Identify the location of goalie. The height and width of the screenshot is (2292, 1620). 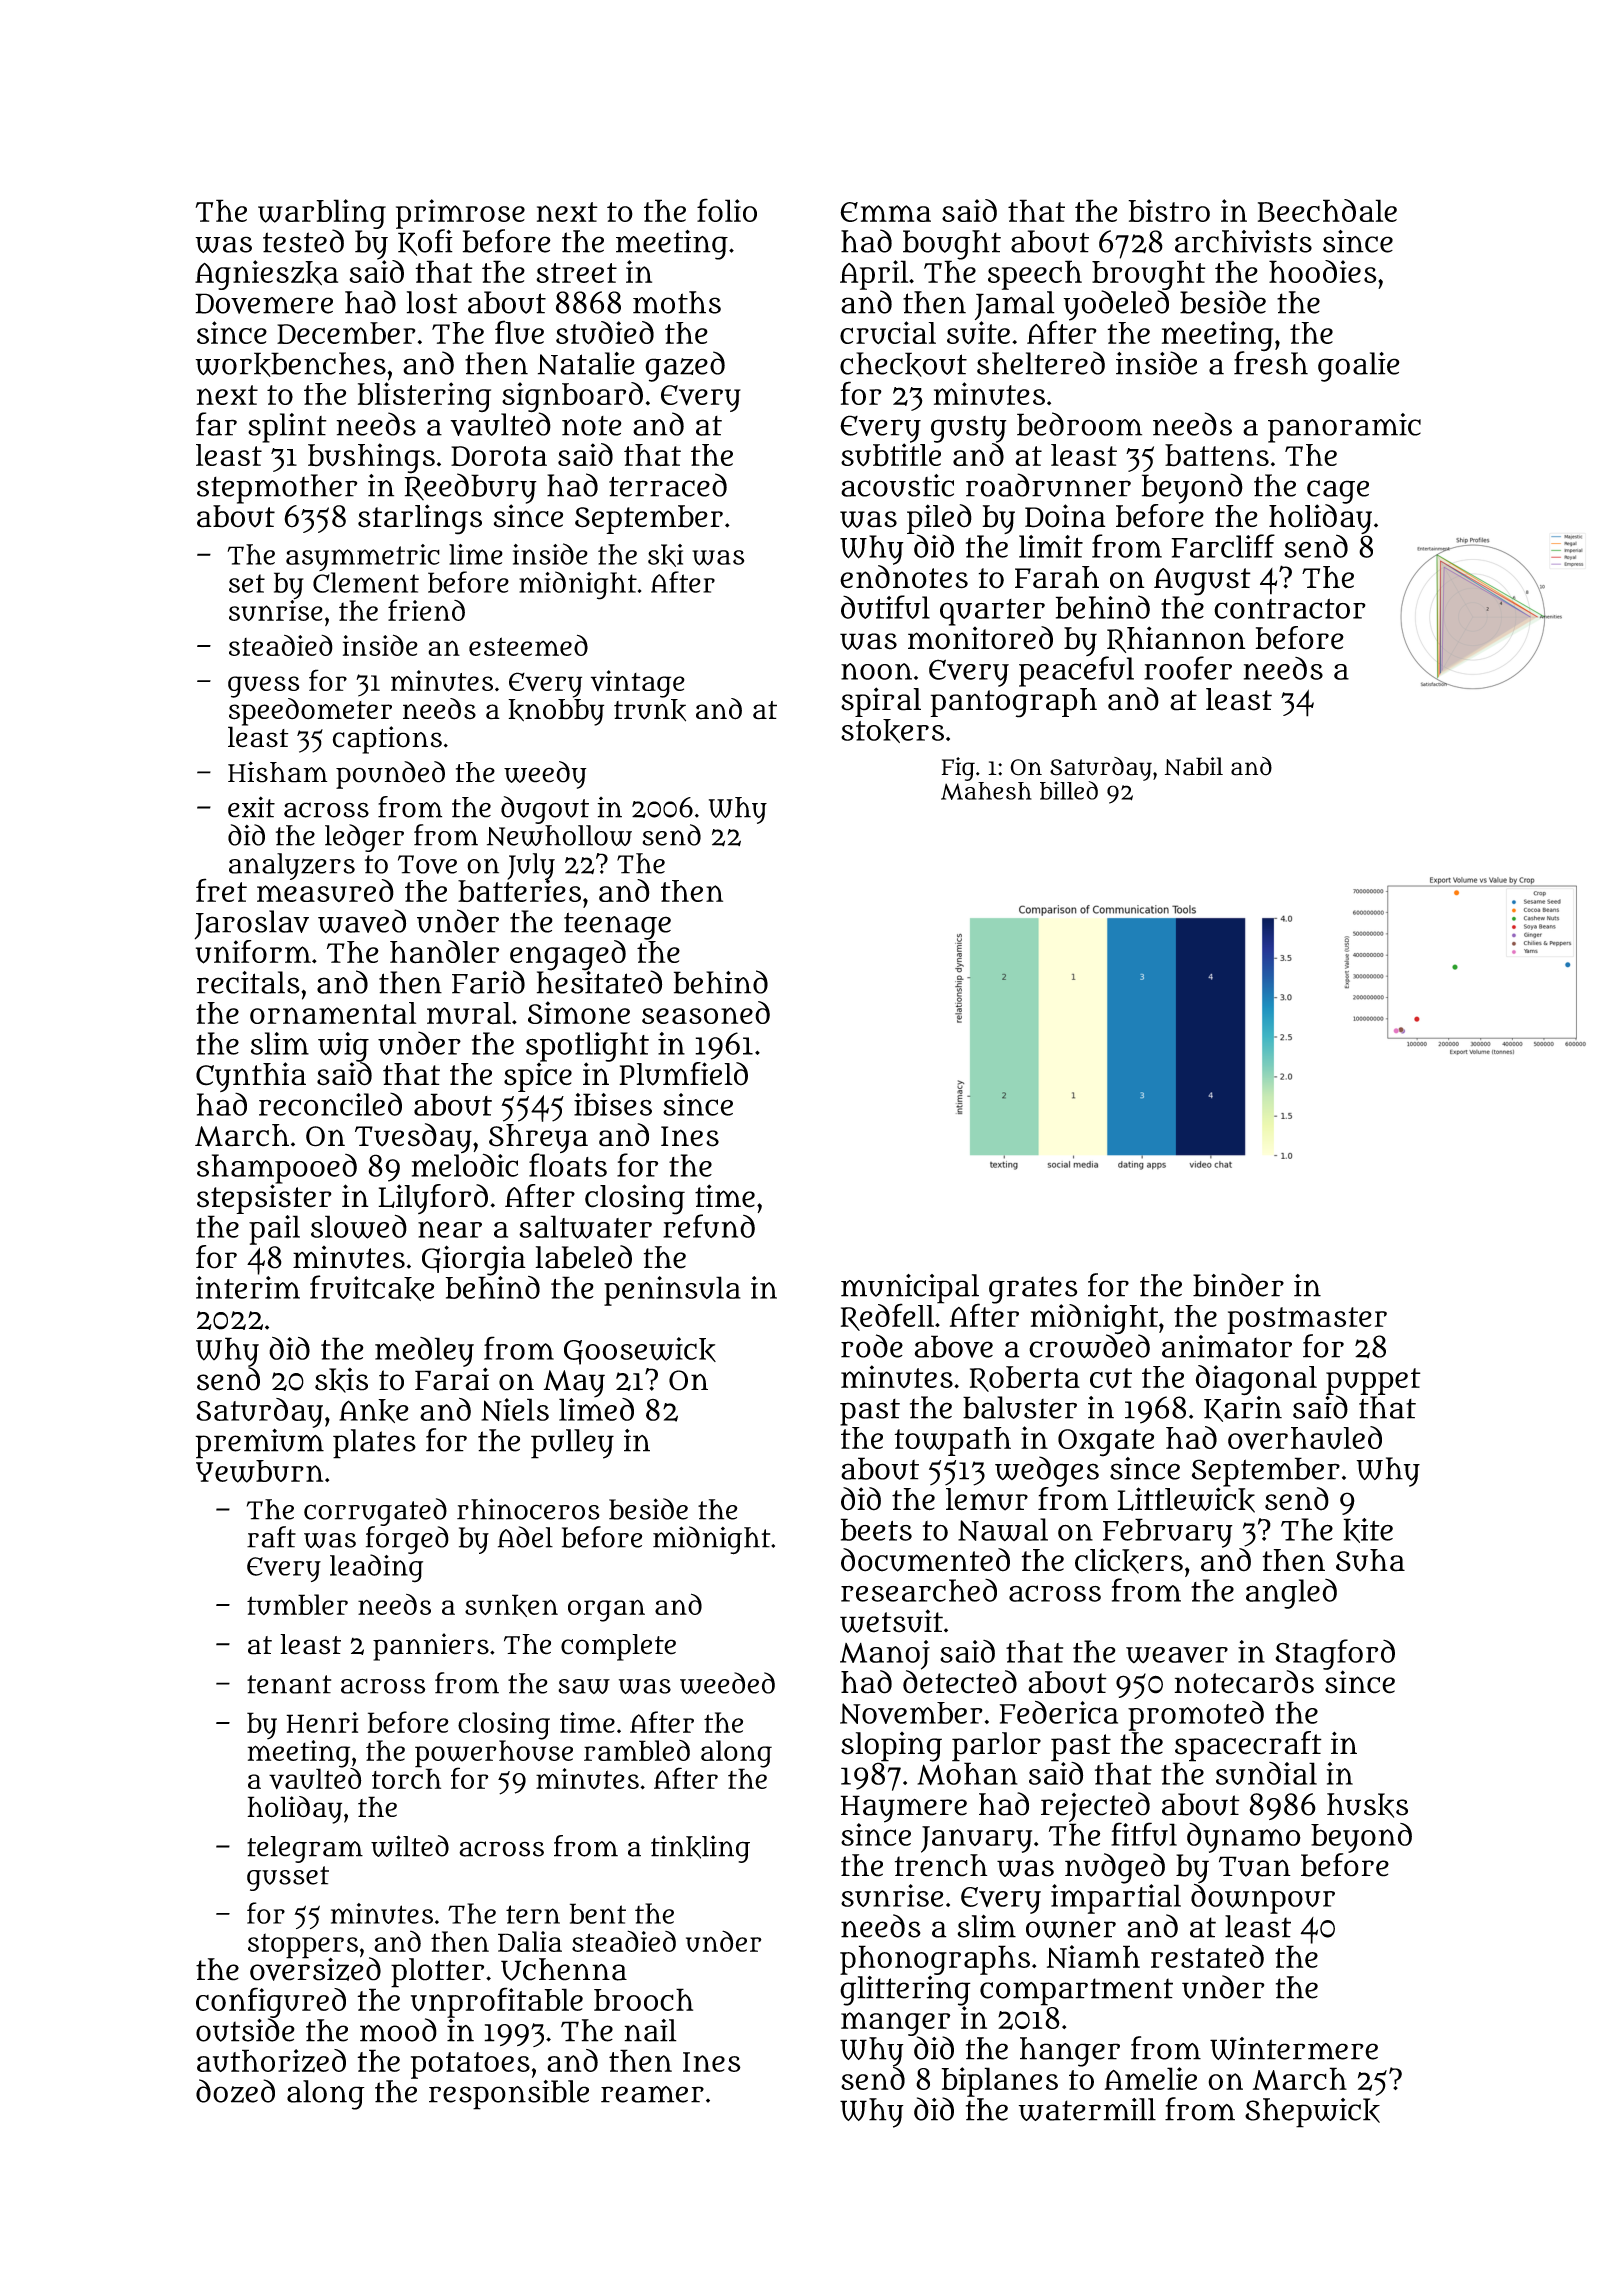
(1359, 367).
